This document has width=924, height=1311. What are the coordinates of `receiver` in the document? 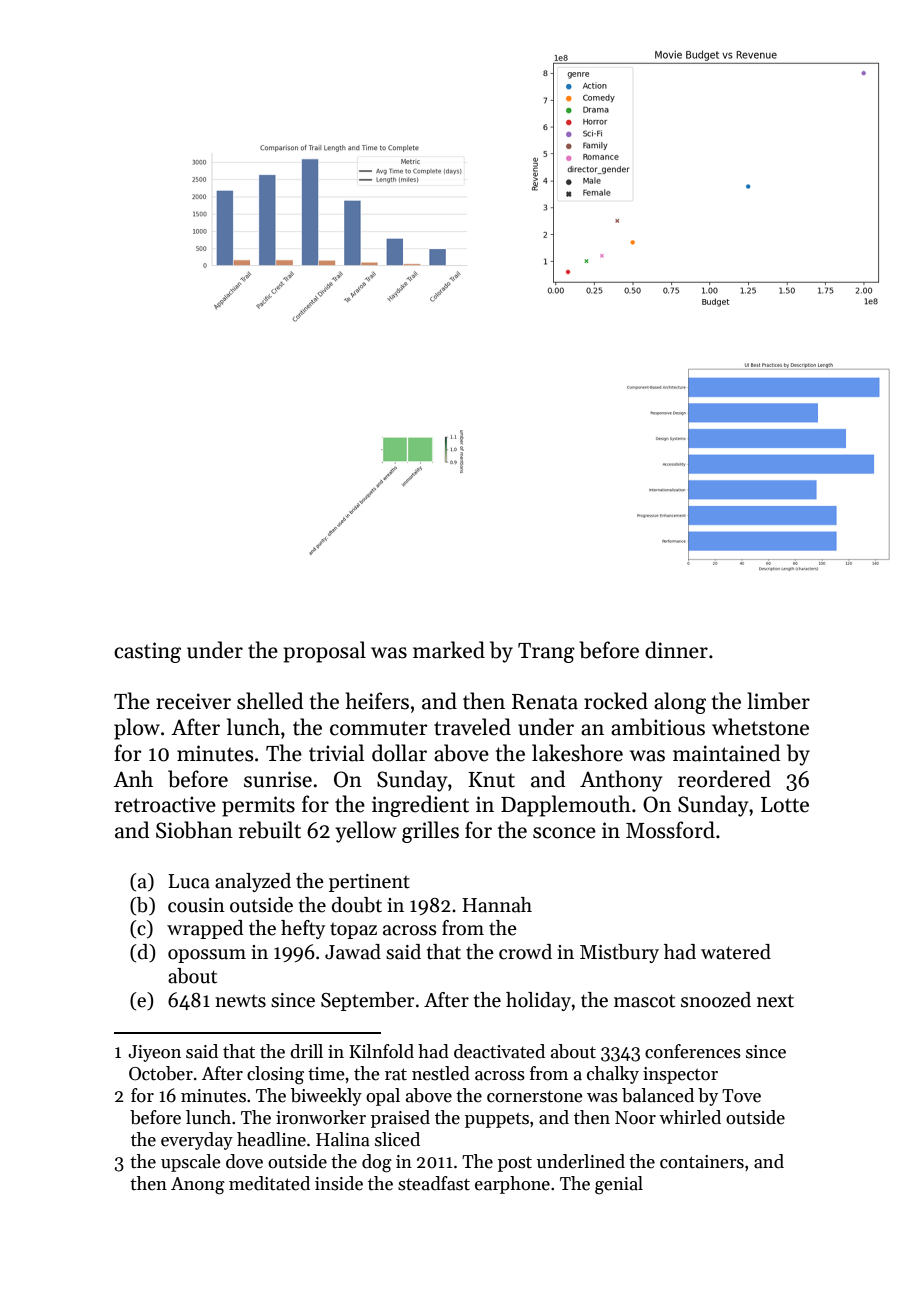 It's located at (193, 701).
